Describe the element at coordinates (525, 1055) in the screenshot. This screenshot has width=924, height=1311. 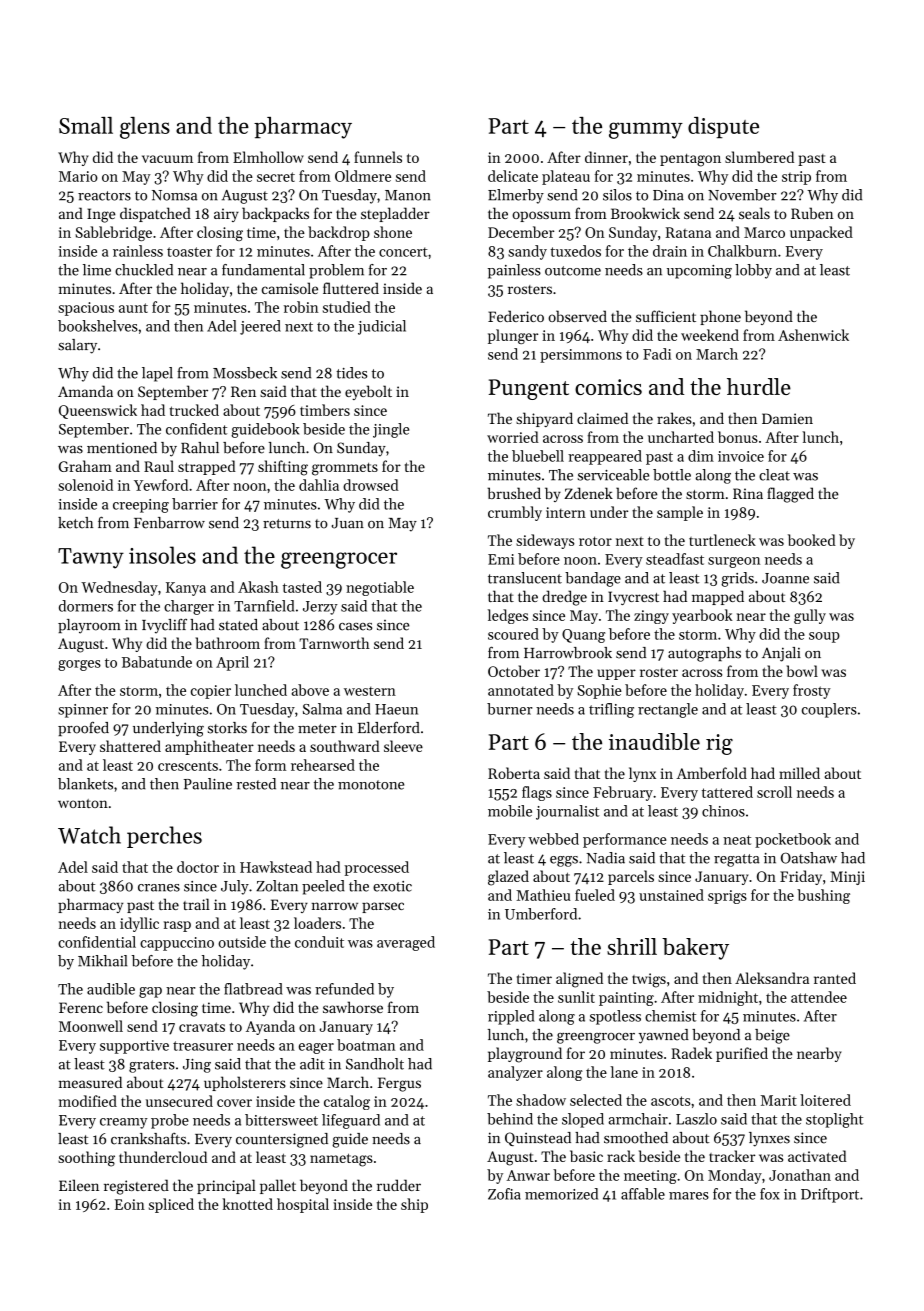
I see `playground` at that location.
